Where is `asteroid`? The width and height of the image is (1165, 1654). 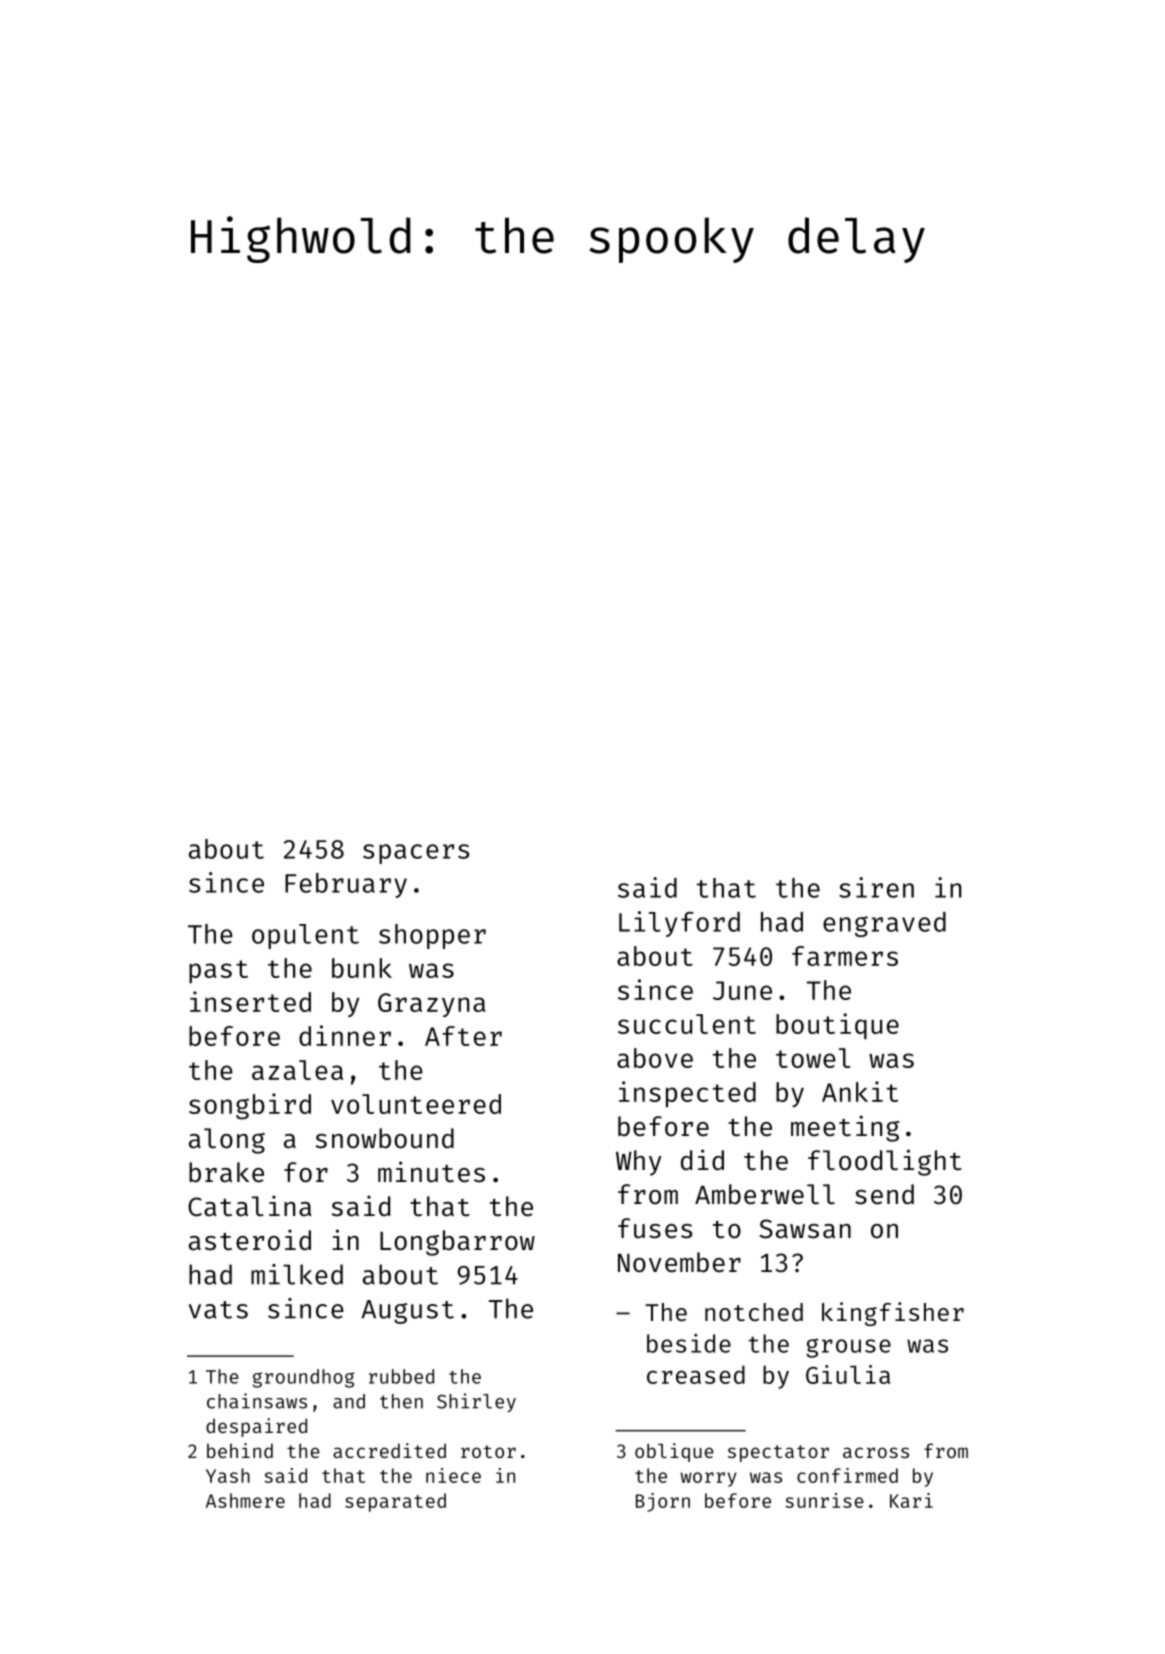 asteroid is located at coordinates (250, 1240).
